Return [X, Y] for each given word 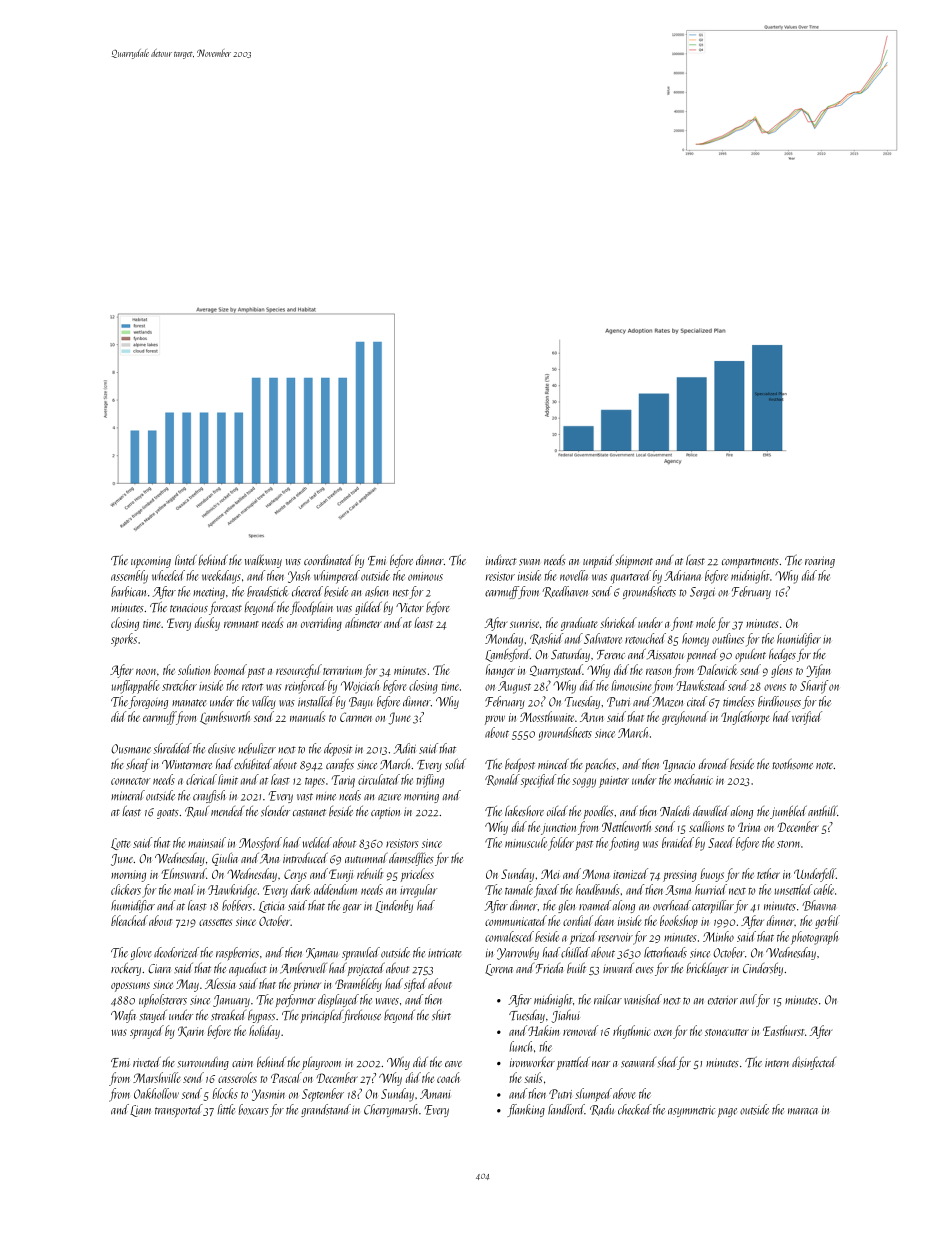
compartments [750, 563]
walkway [263, 561]
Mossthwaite [547, 716]
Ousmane [131, 749]
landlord [566, 1109]
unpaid [598, 561]
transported [179, 1110]
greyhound [685, 718]
